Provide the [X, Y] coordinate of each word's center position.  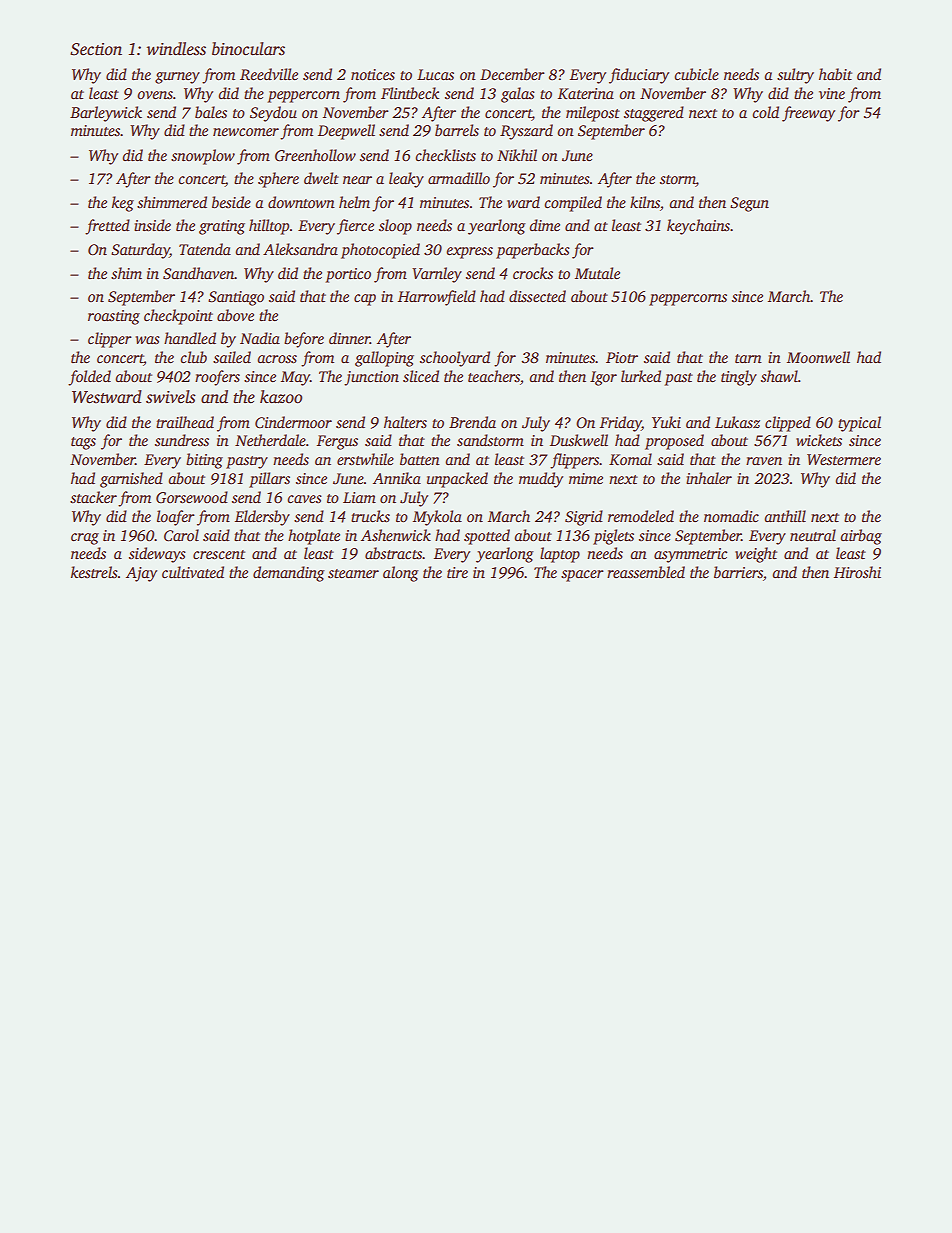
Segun [749, 204]
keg [123, 204]
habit [835, 74]
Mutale [597, 273]
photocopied [380, 251]
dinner [349, 338]
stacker [93, 497]
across [277, 359]
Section [96, 49]
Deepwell [346, 132]
